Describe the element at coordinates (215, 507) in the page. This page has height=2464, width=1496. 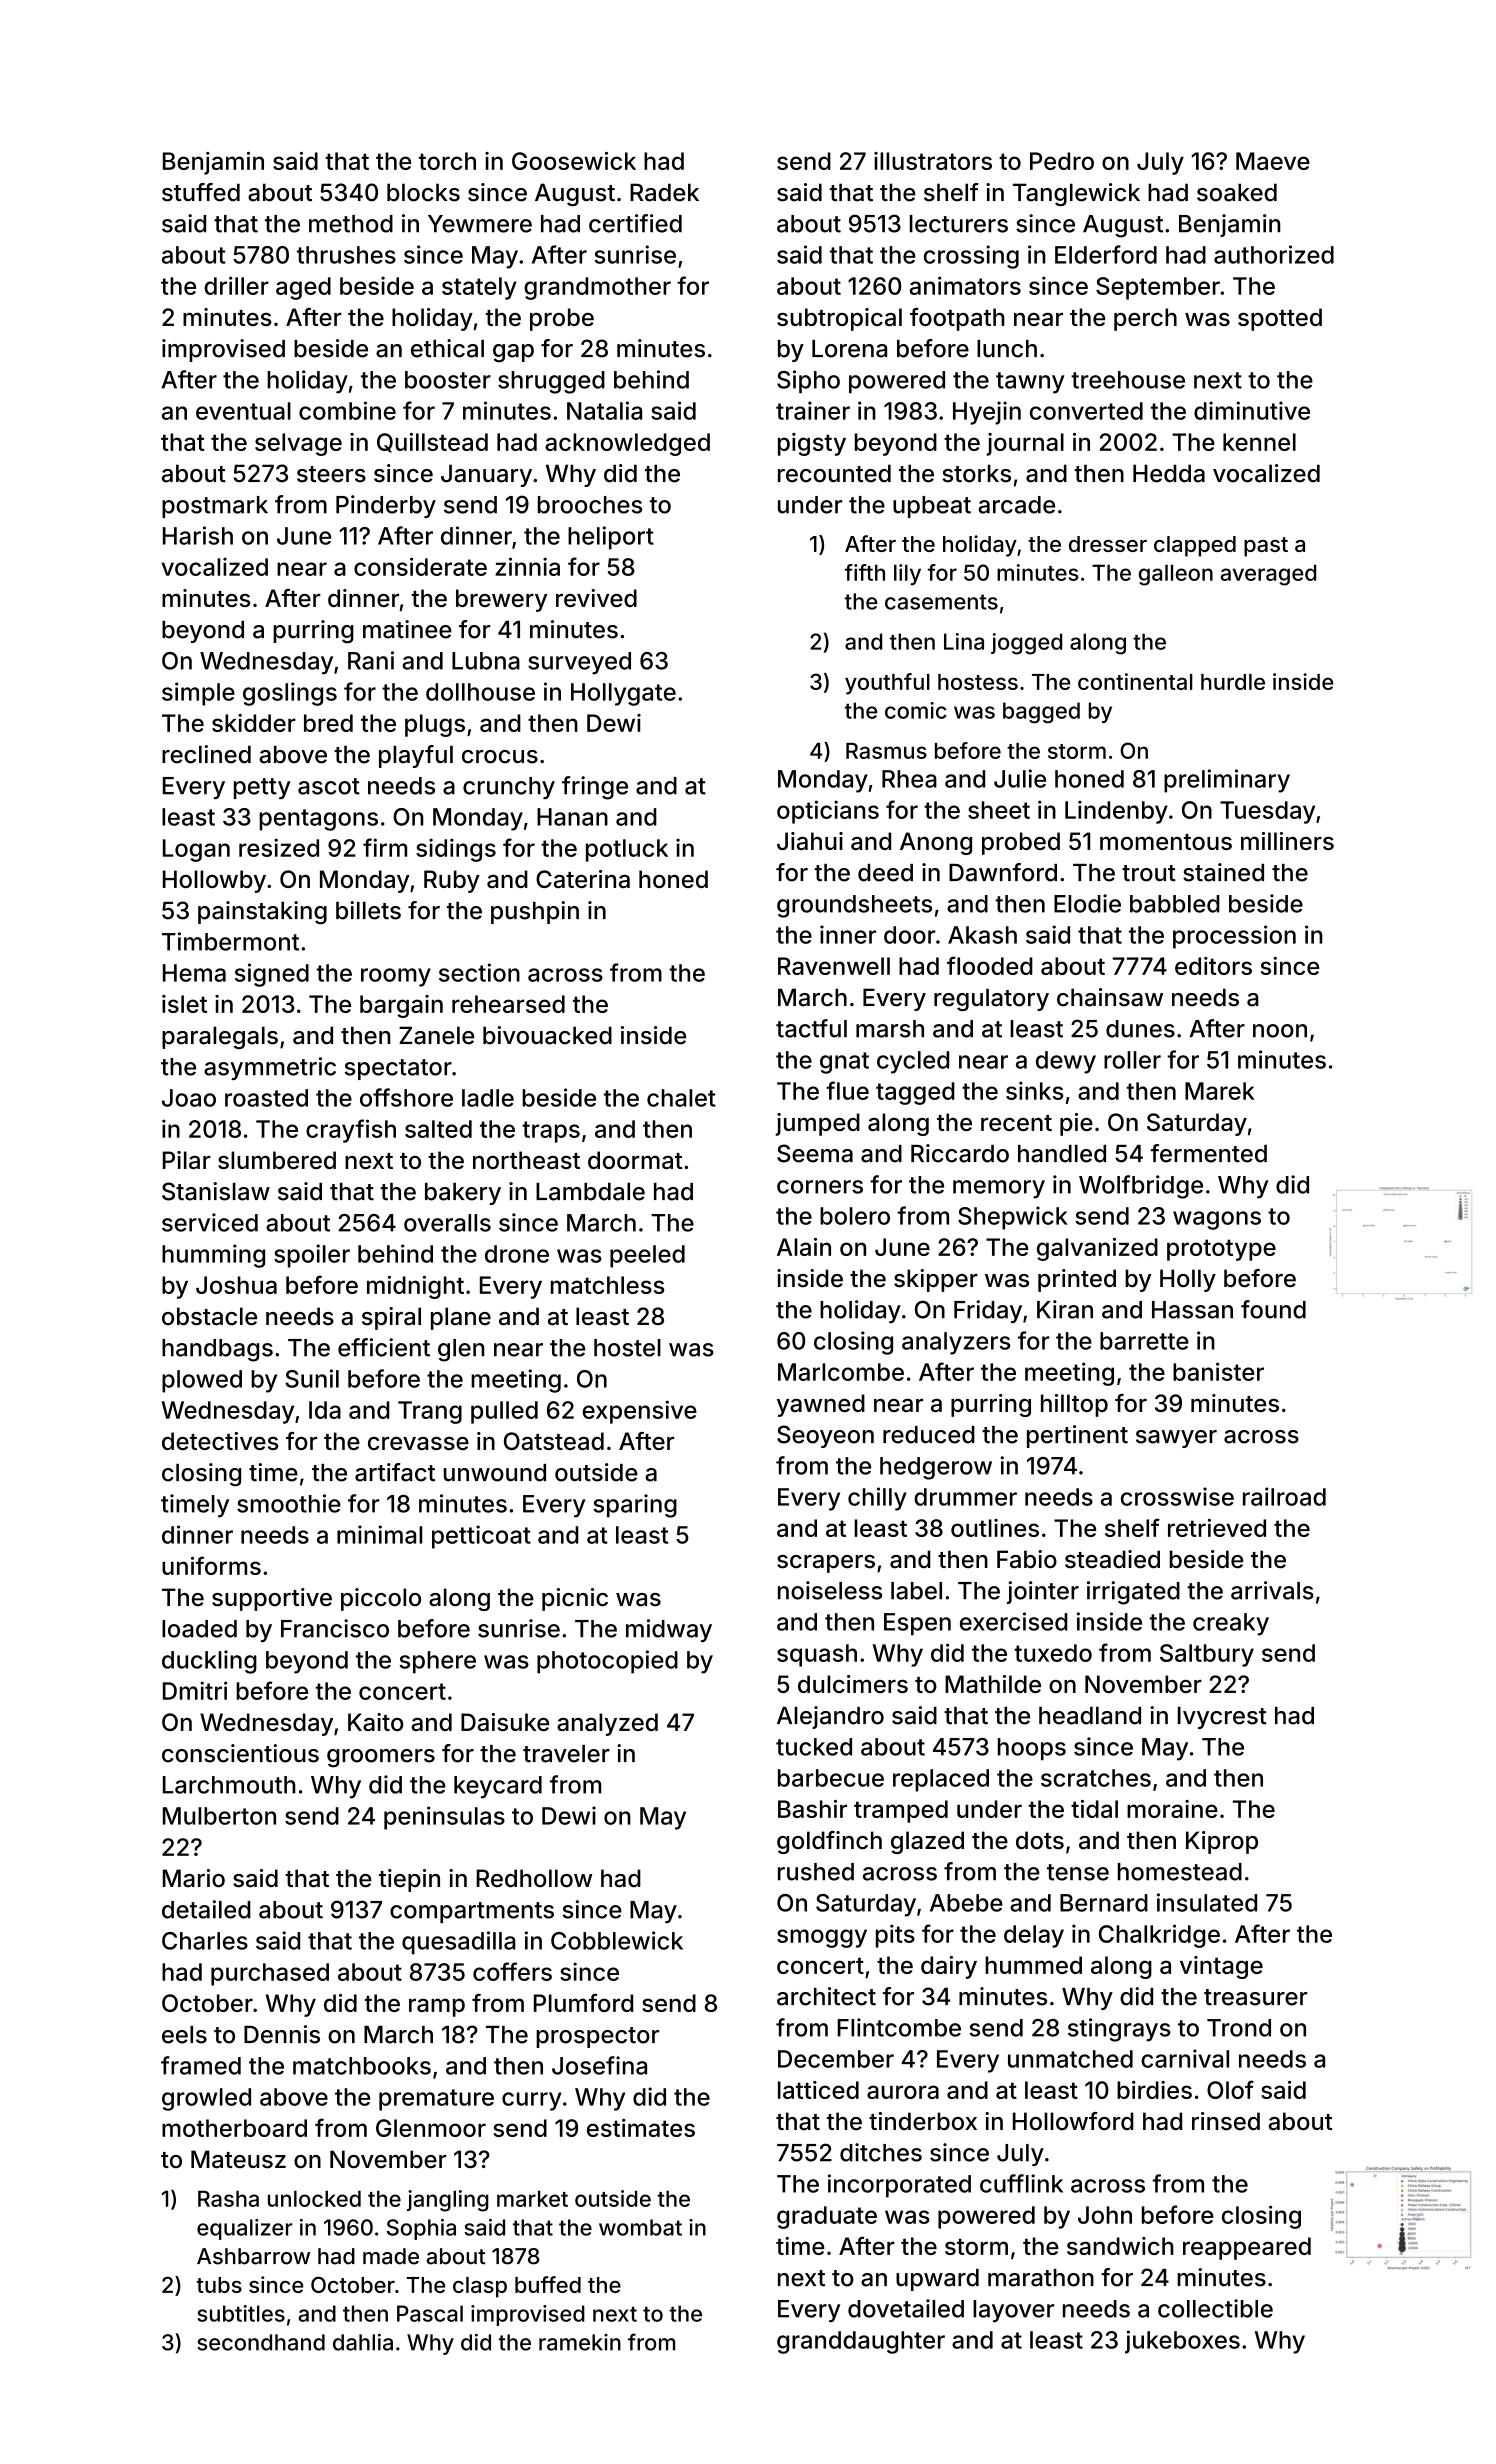
I see `postmark` at that location.
